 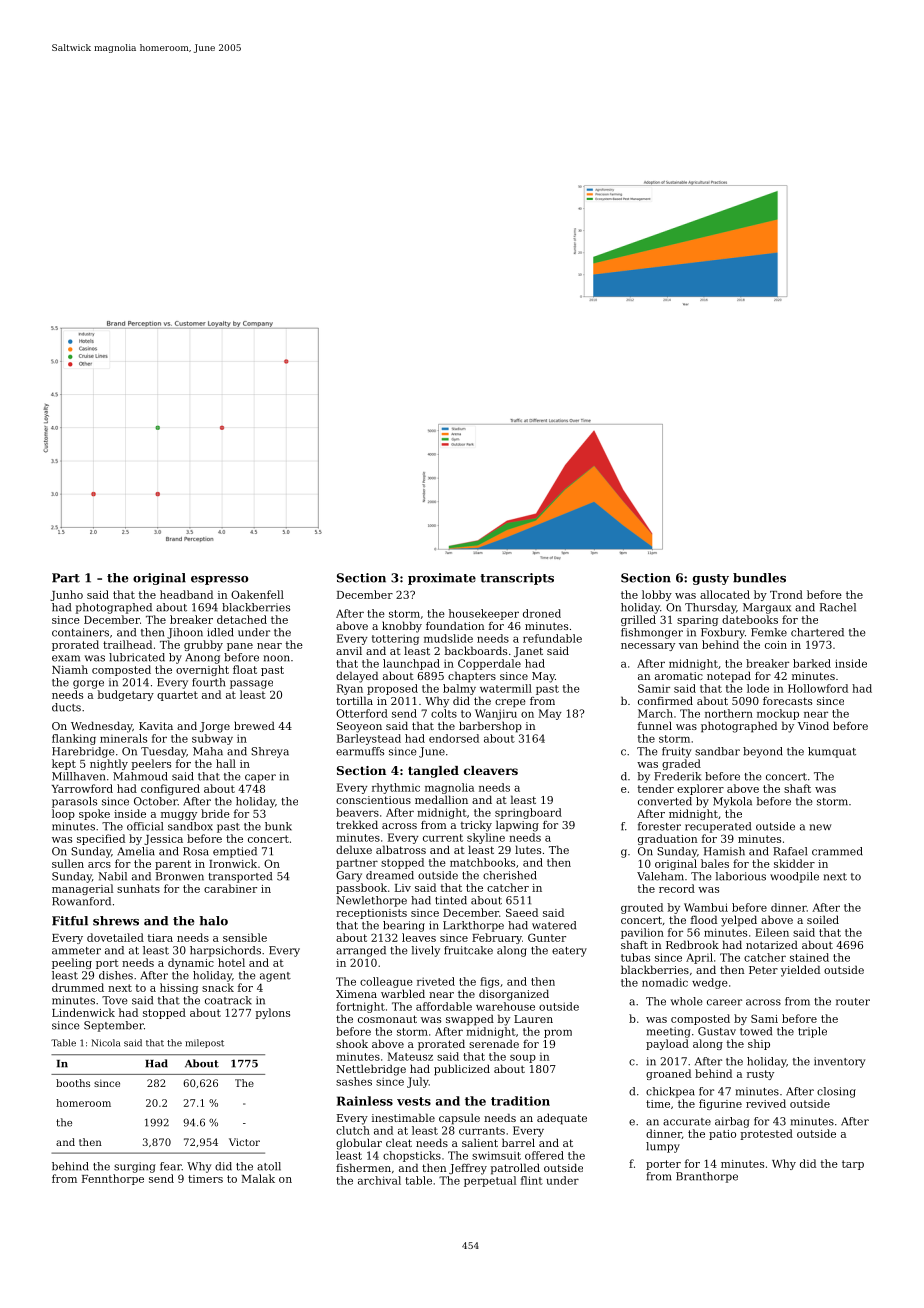 What do you see at coordinates (419, 937) in the page?
I see `leaves` at bounding box center [419, 937].
